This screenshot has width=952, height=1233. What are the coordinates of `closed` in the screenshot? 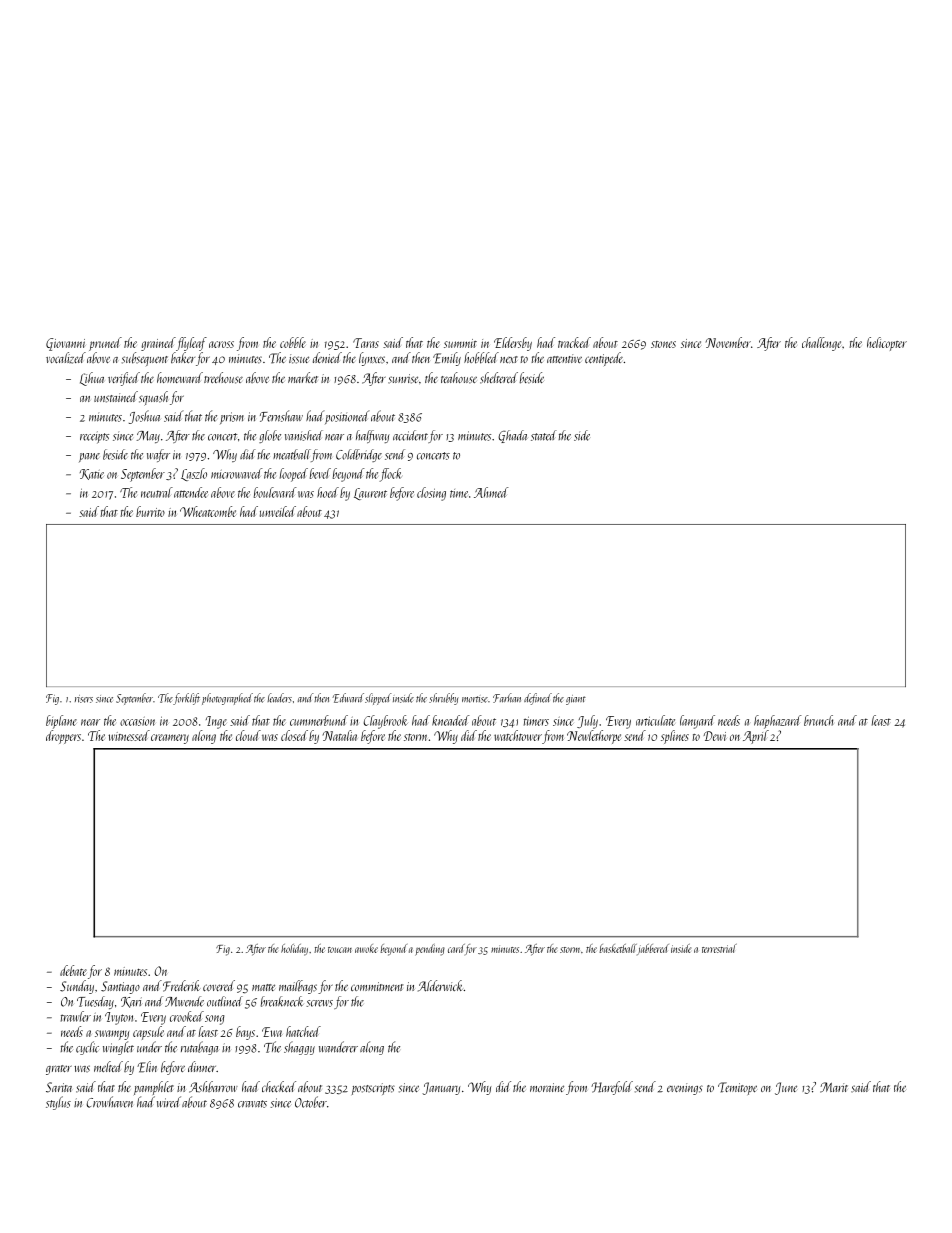 It's located at (294, 735).
